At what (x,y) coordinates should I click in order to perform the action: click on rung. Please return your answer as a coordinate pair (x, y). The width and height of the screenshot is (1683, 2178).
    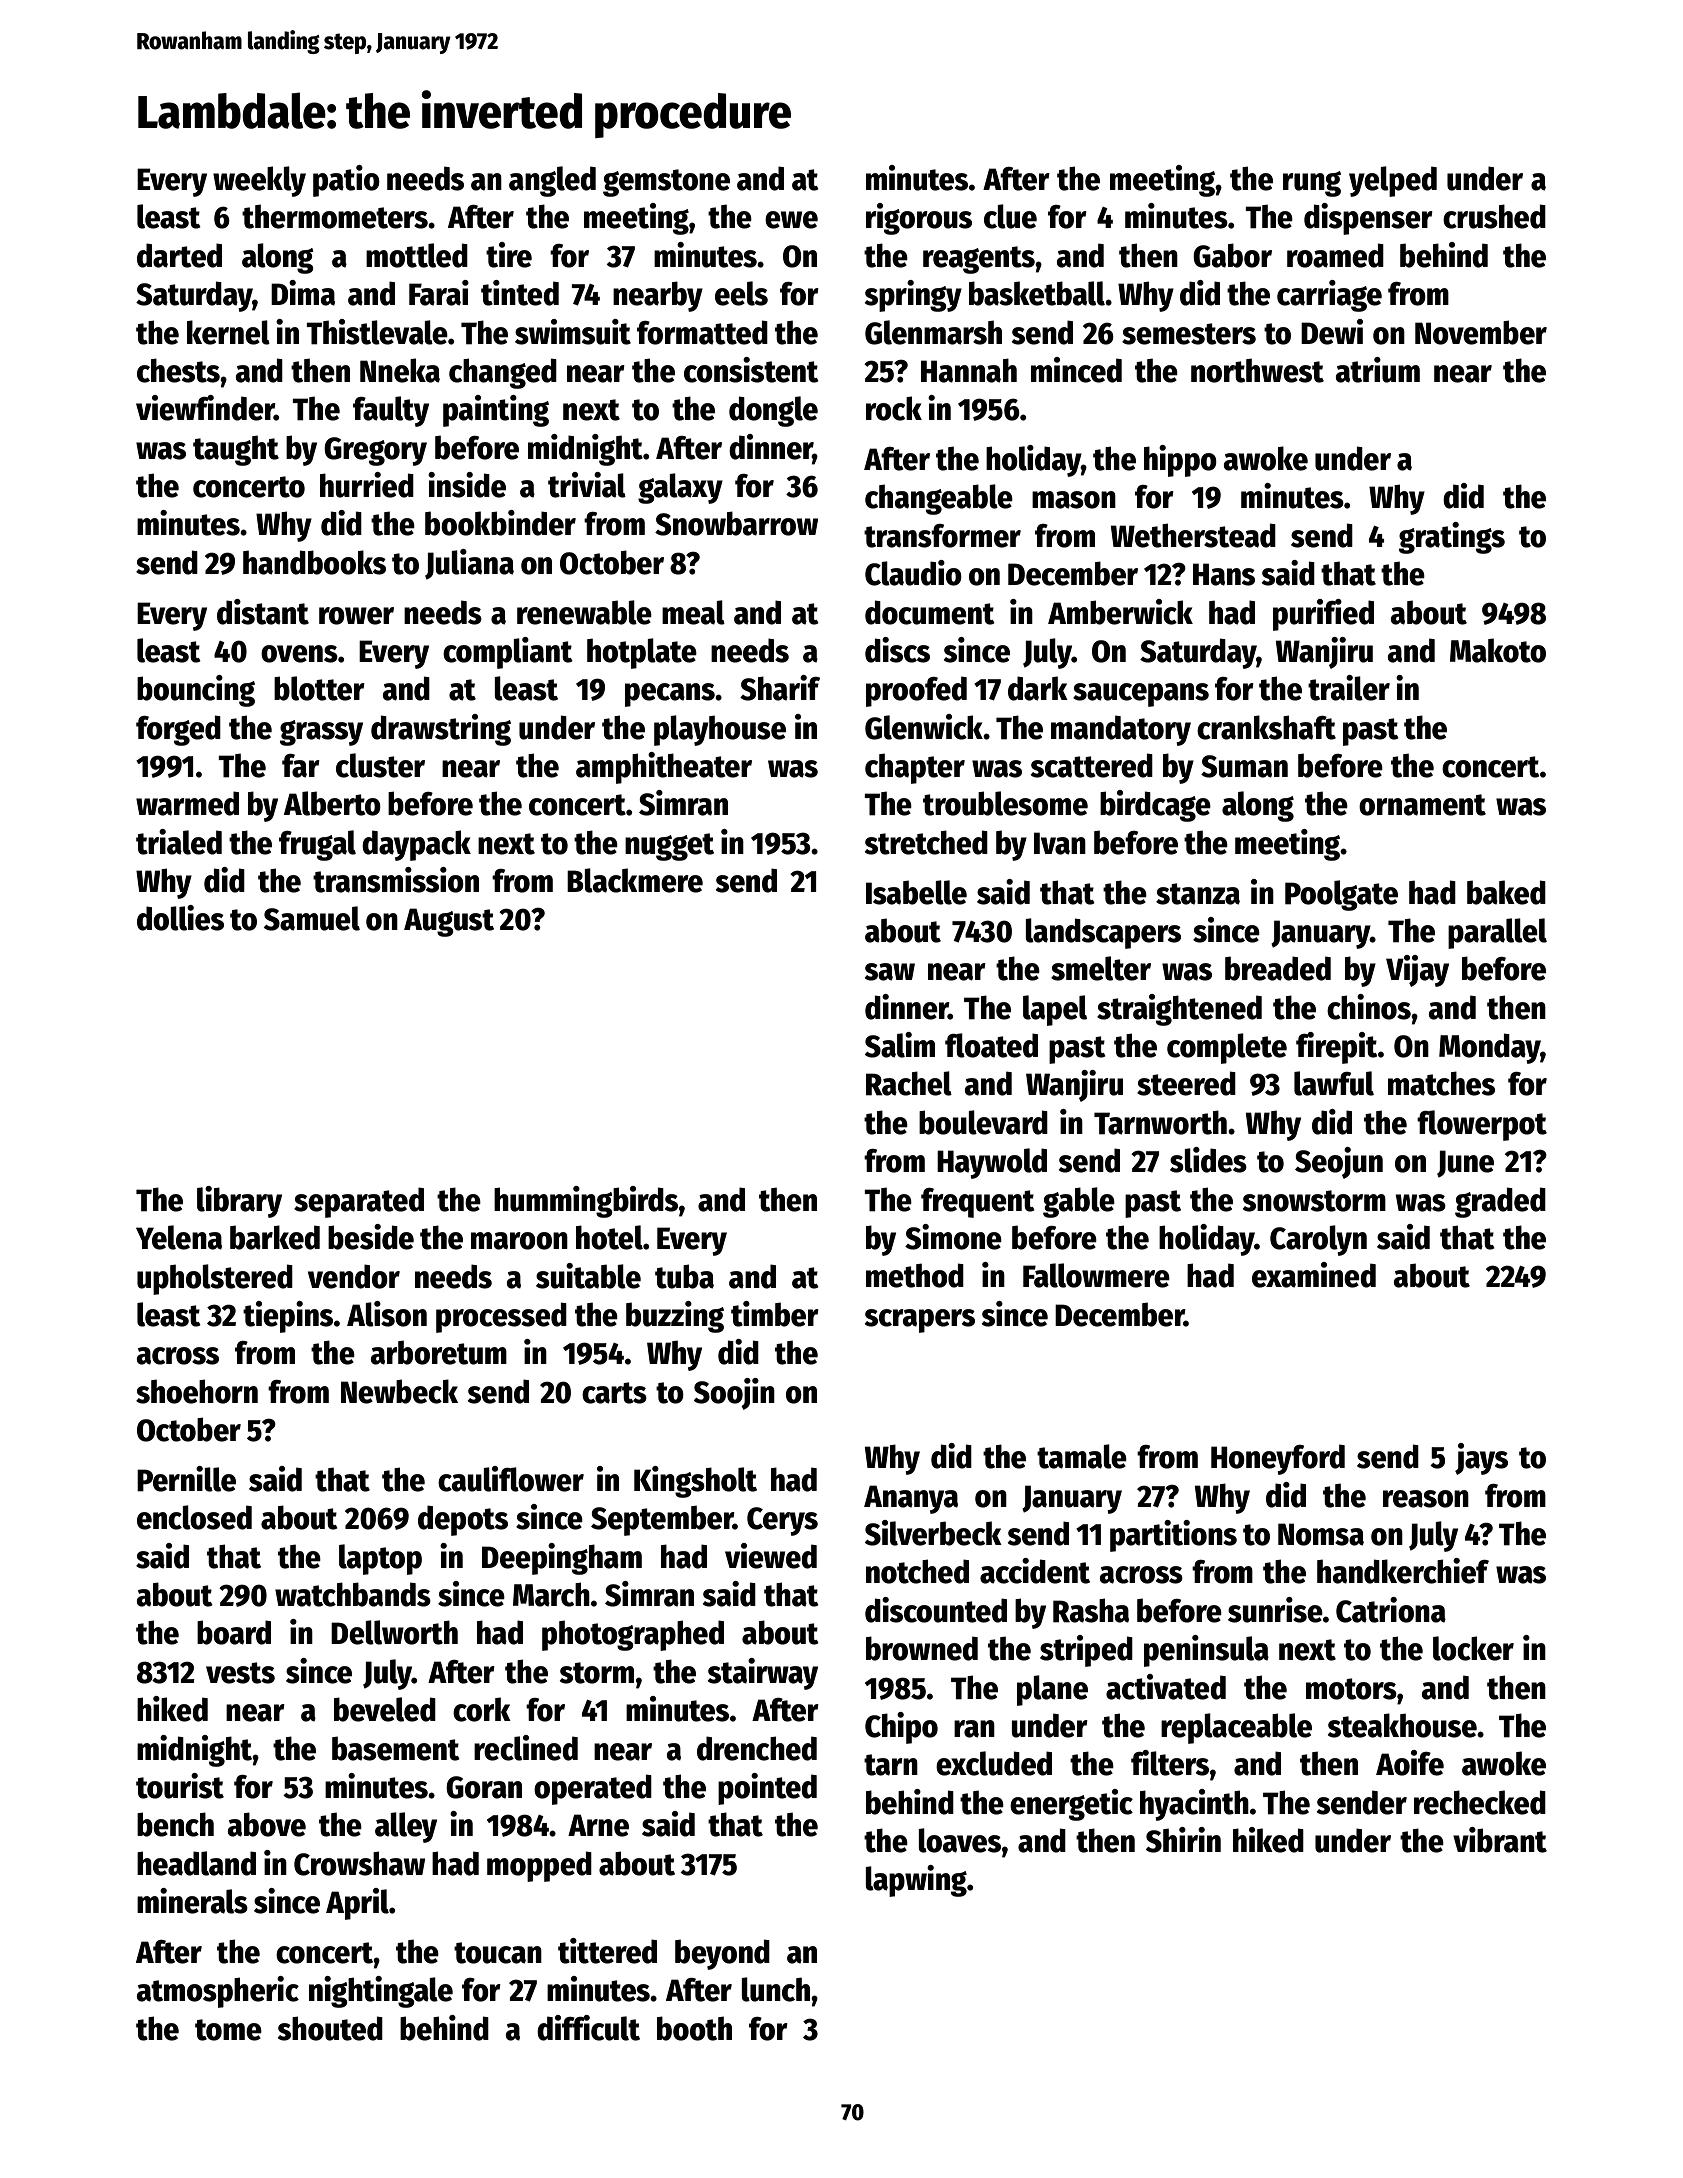
    Looking at the image, I should click on (1312, 184).
